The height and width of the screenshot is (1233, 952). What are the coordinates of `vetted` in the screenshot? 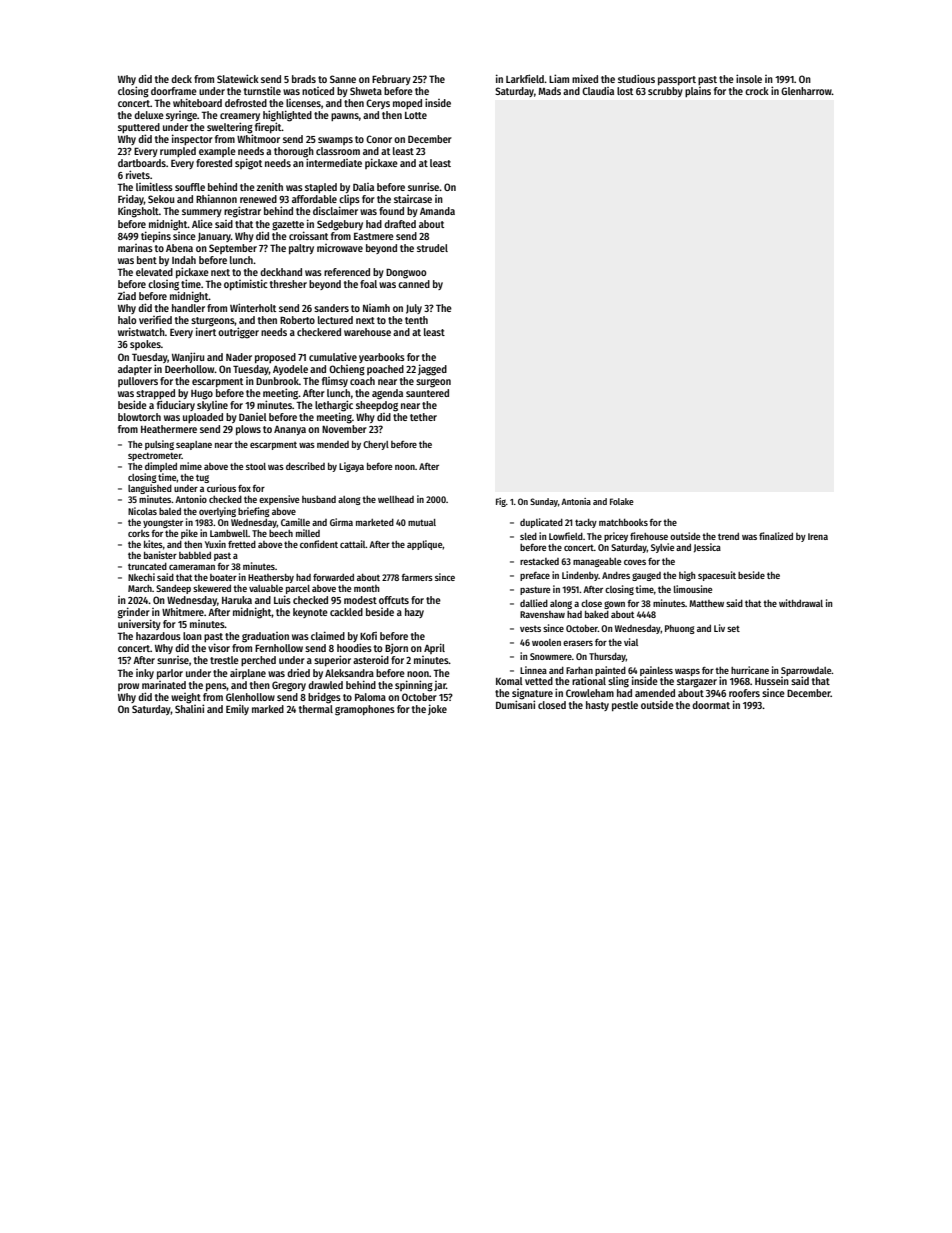 It's located at (539, 681).
